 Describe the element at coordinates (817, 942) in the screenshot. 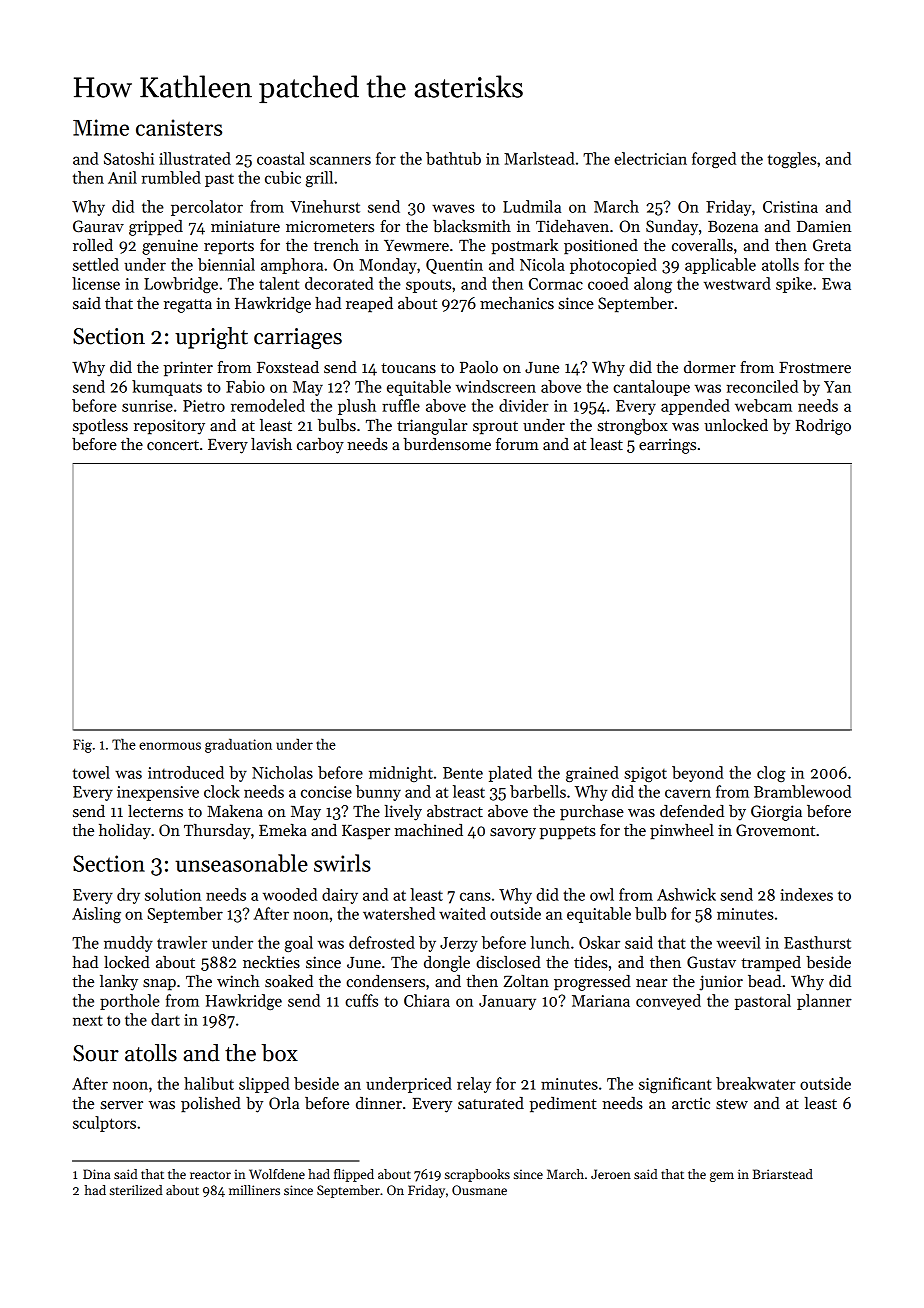

I see `Easthurst` at that location.
